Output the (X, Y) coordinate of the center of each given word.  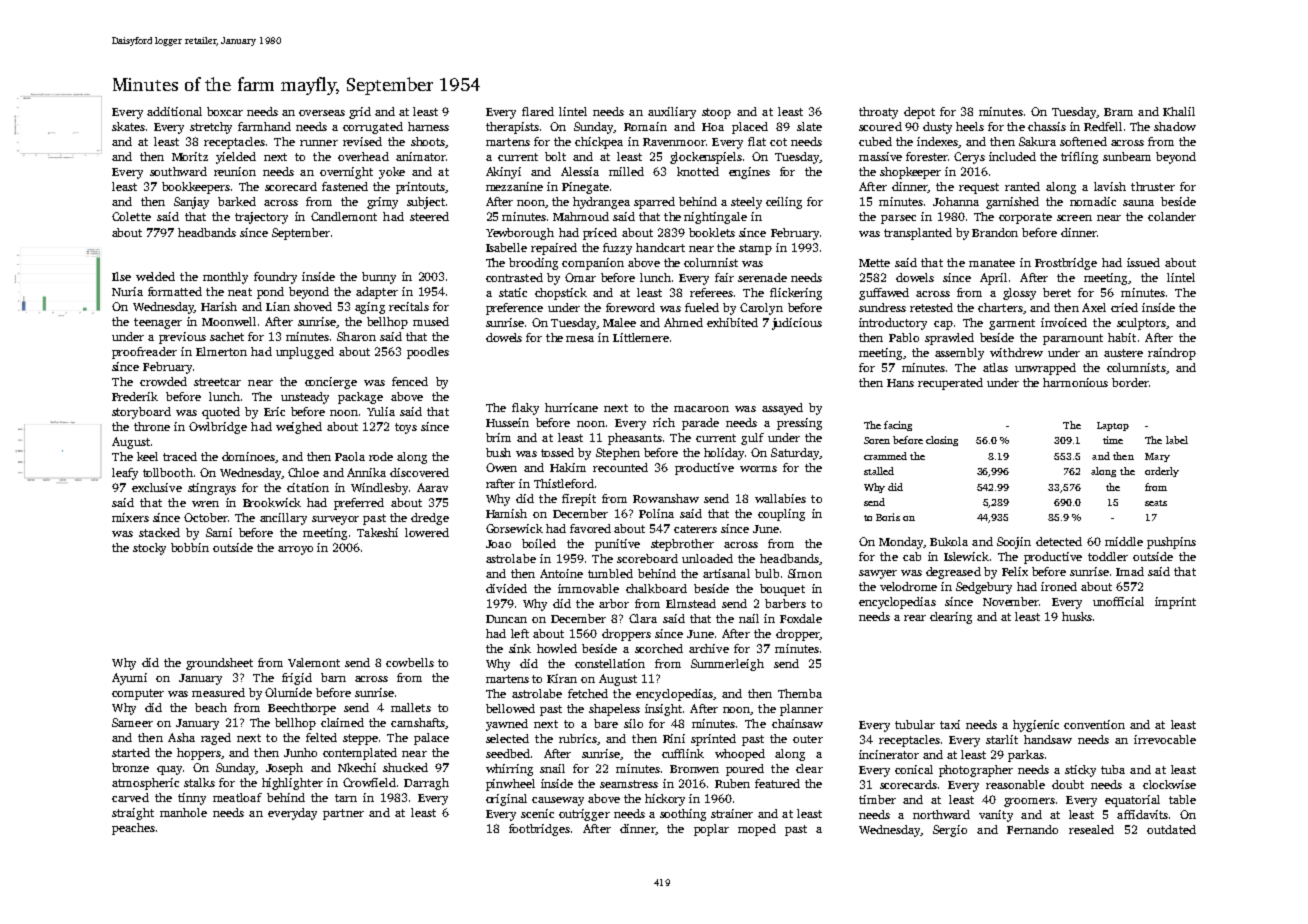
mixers (130, 517)
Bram (1118, 112)
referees (711, 292)
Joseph (284, 769)
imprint (1175, 603)
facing (898, 426)
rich (664, 422)
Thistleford (564, 483)
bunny (379, 278)
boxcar (225, 111)
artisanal (726, 573)
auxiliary (672, 113)
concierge (331, 383)
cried (1124, 307)
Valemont (314, 662)
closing (942, 441)
